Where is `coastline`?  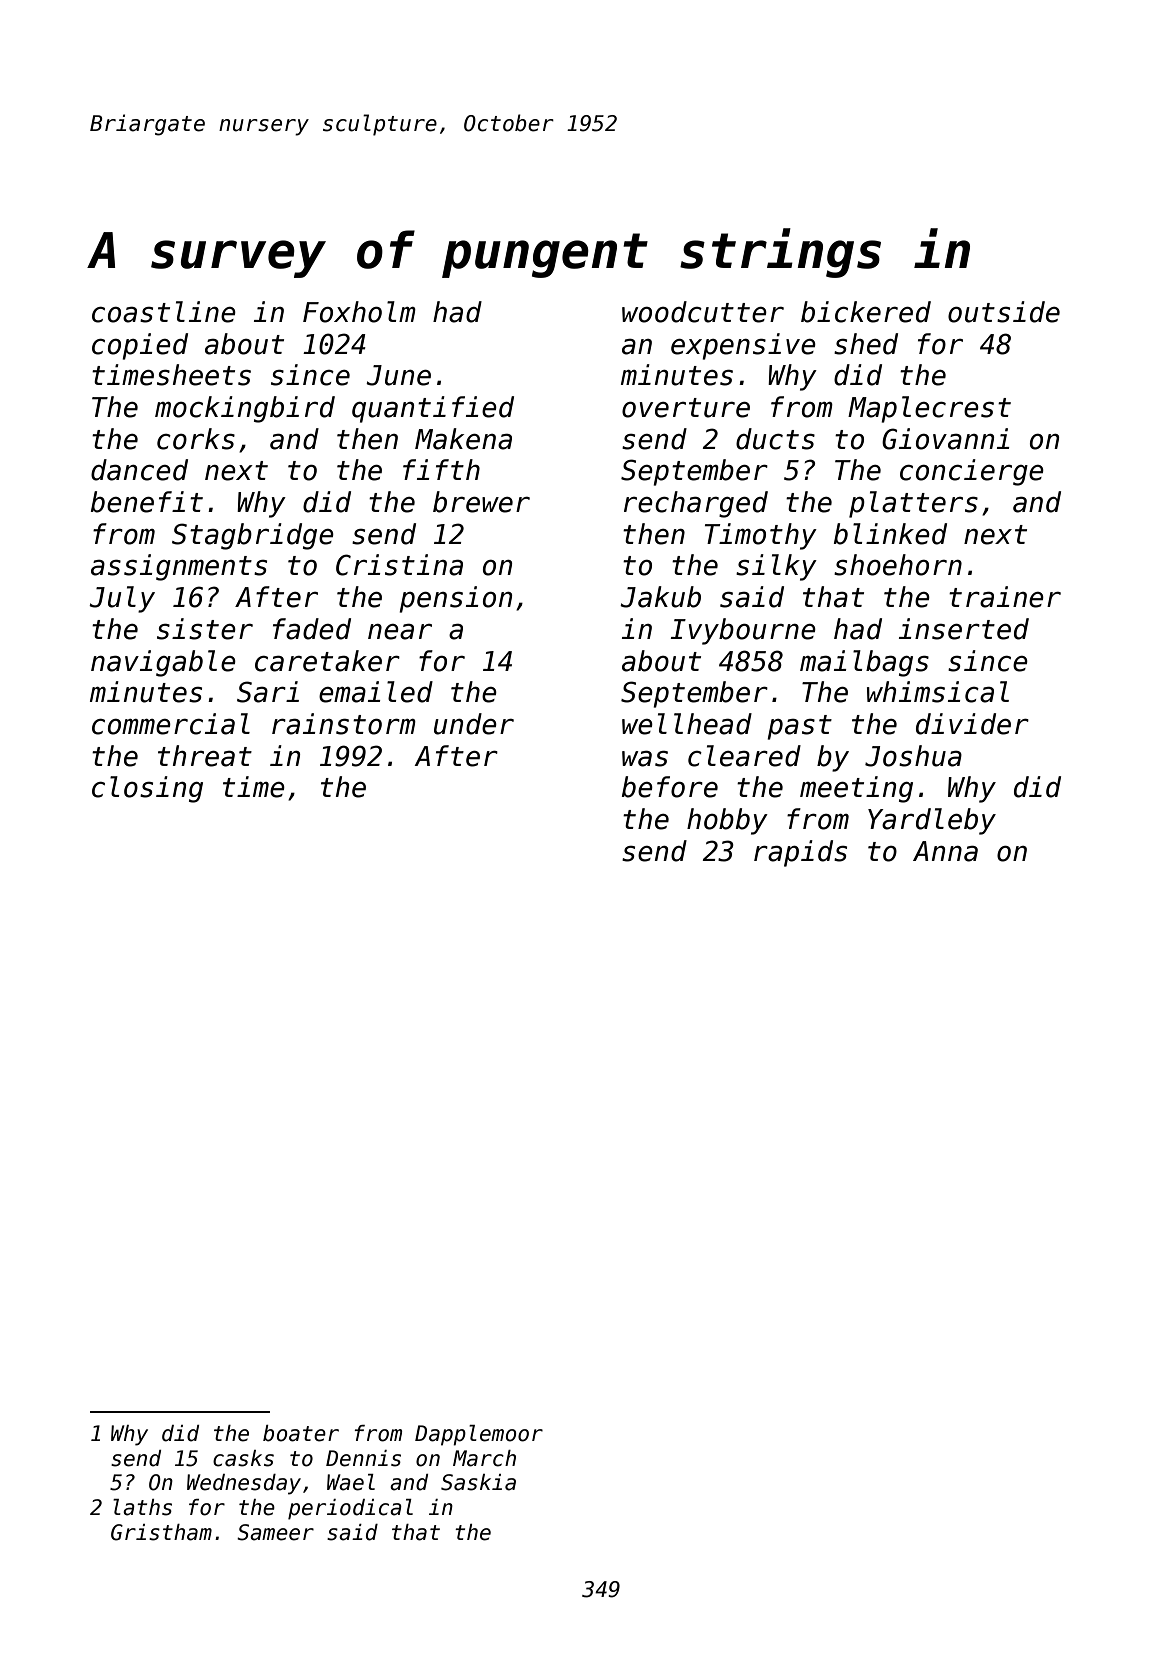 coastline is located at coordinates (164, 312).
